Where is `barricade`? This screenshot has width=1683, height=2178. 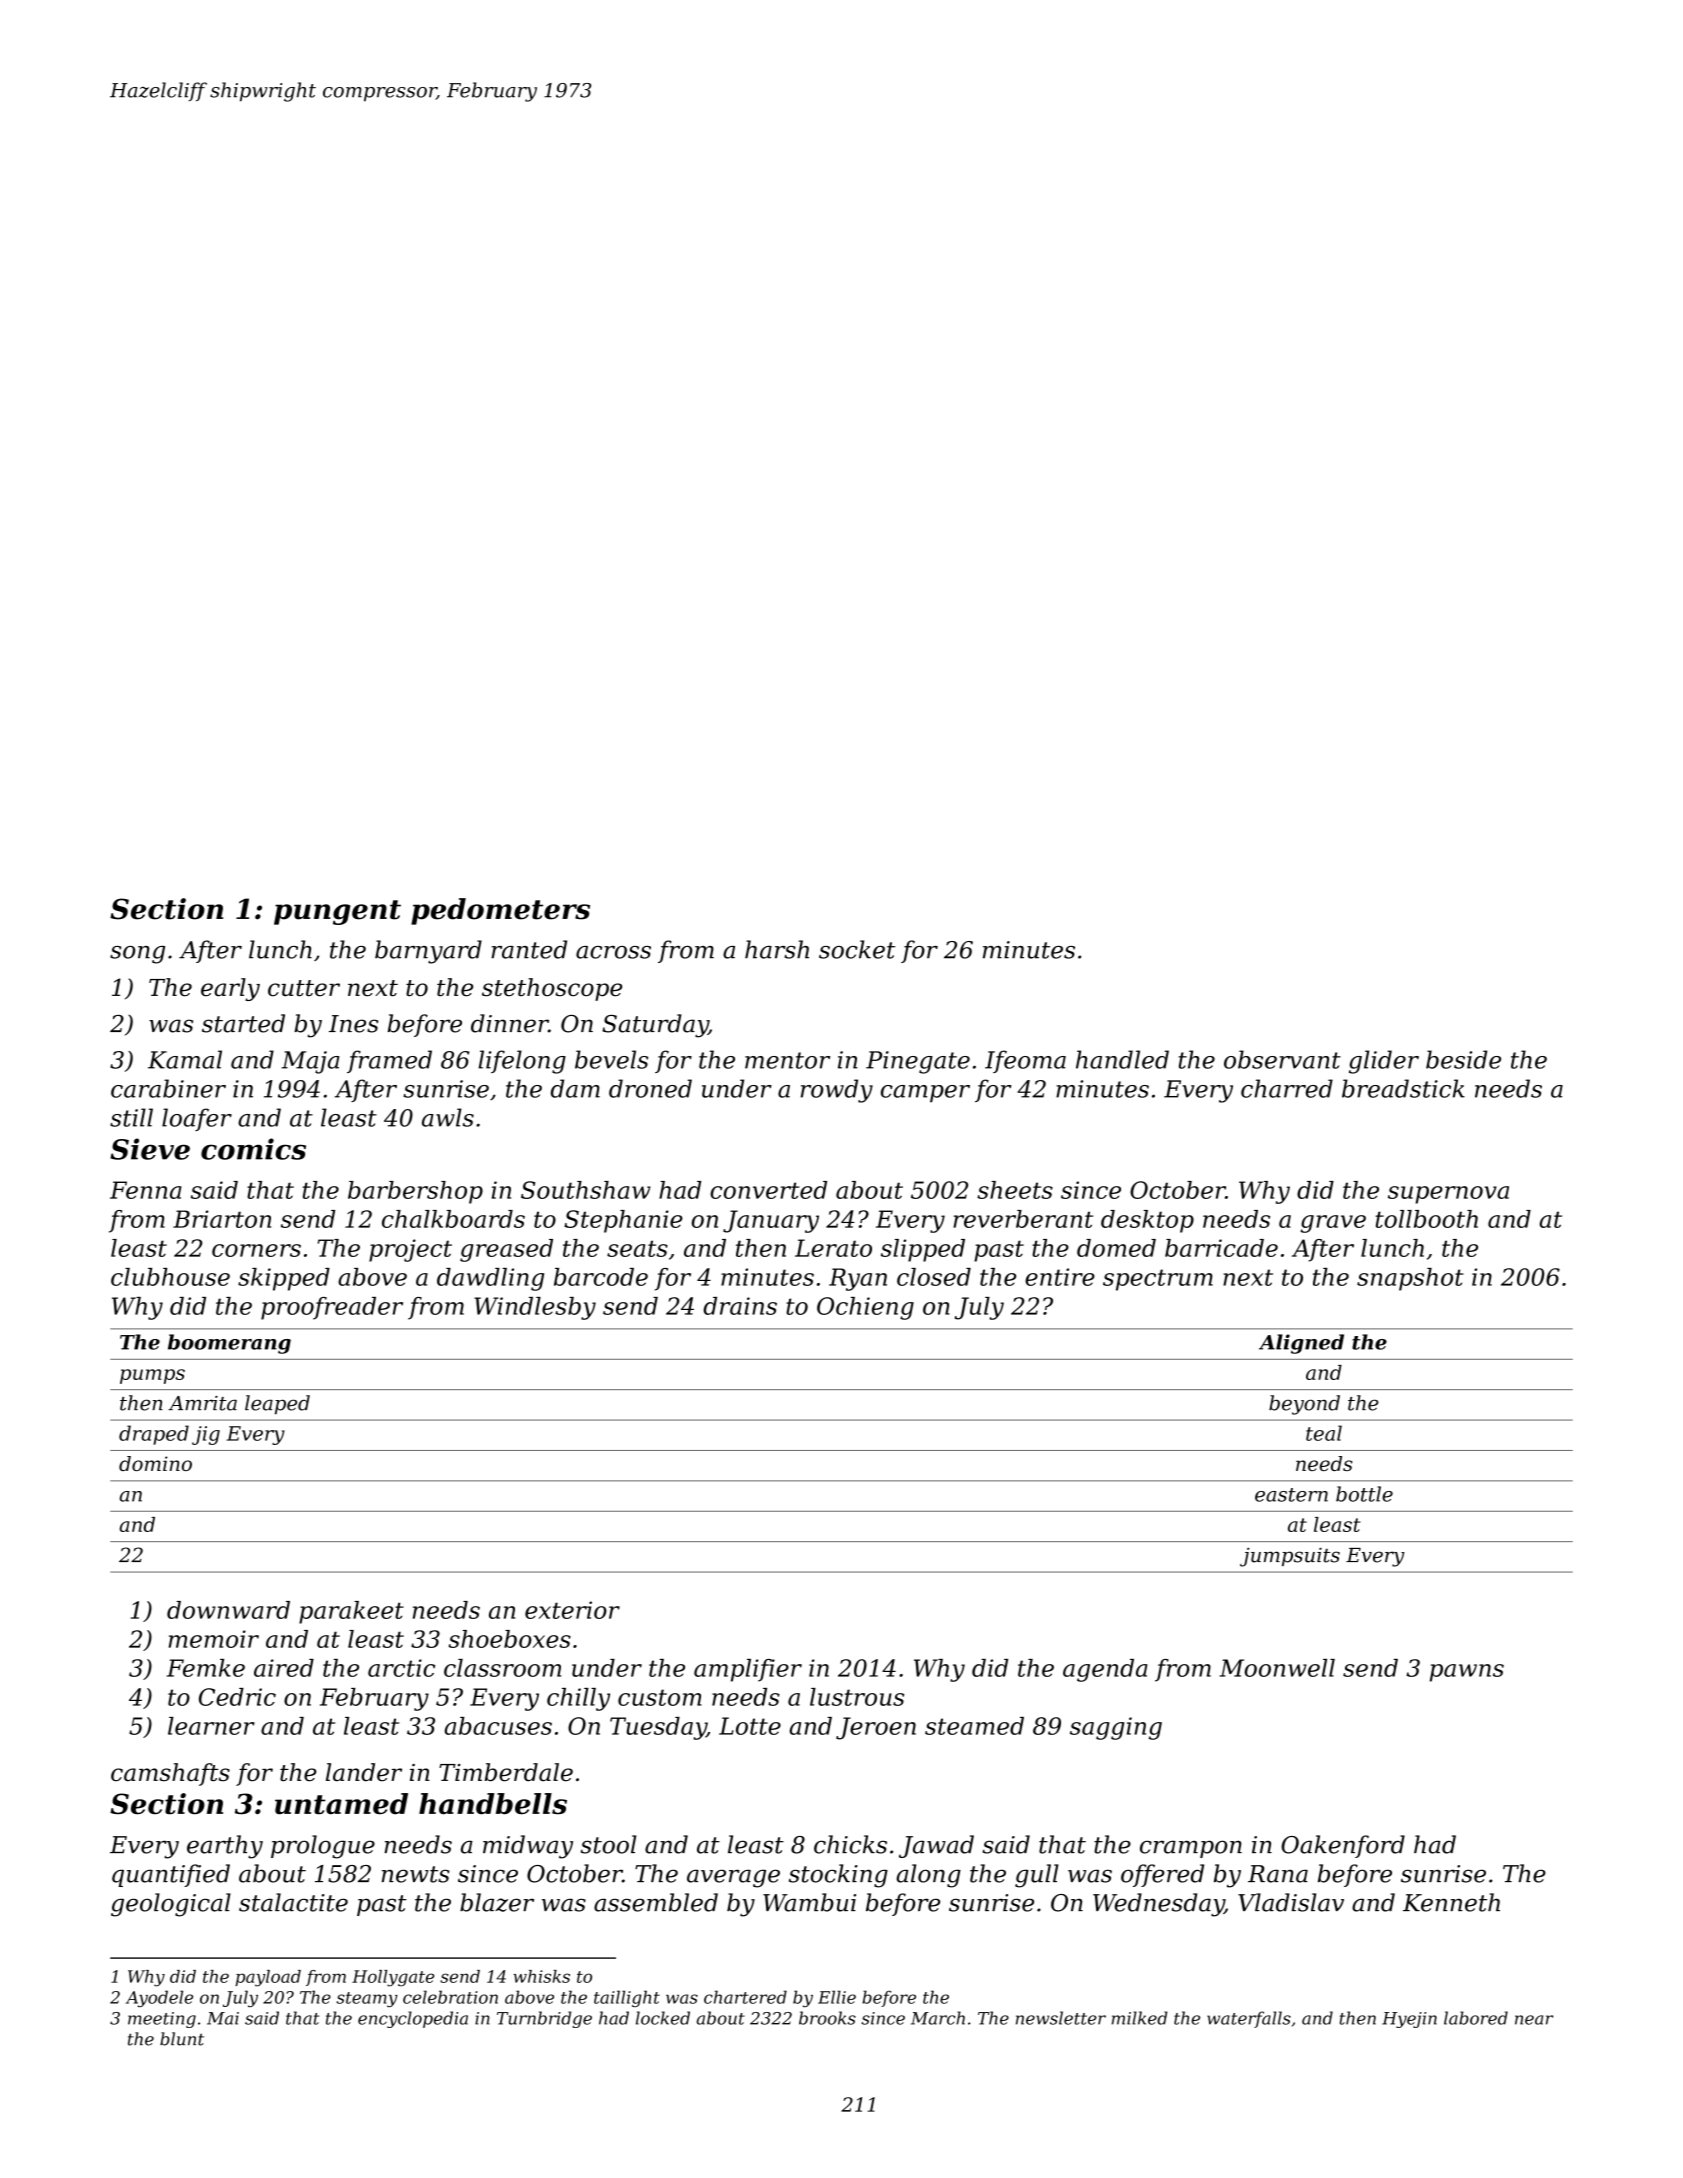
barricade is located at coordinates (1221, 1248).
